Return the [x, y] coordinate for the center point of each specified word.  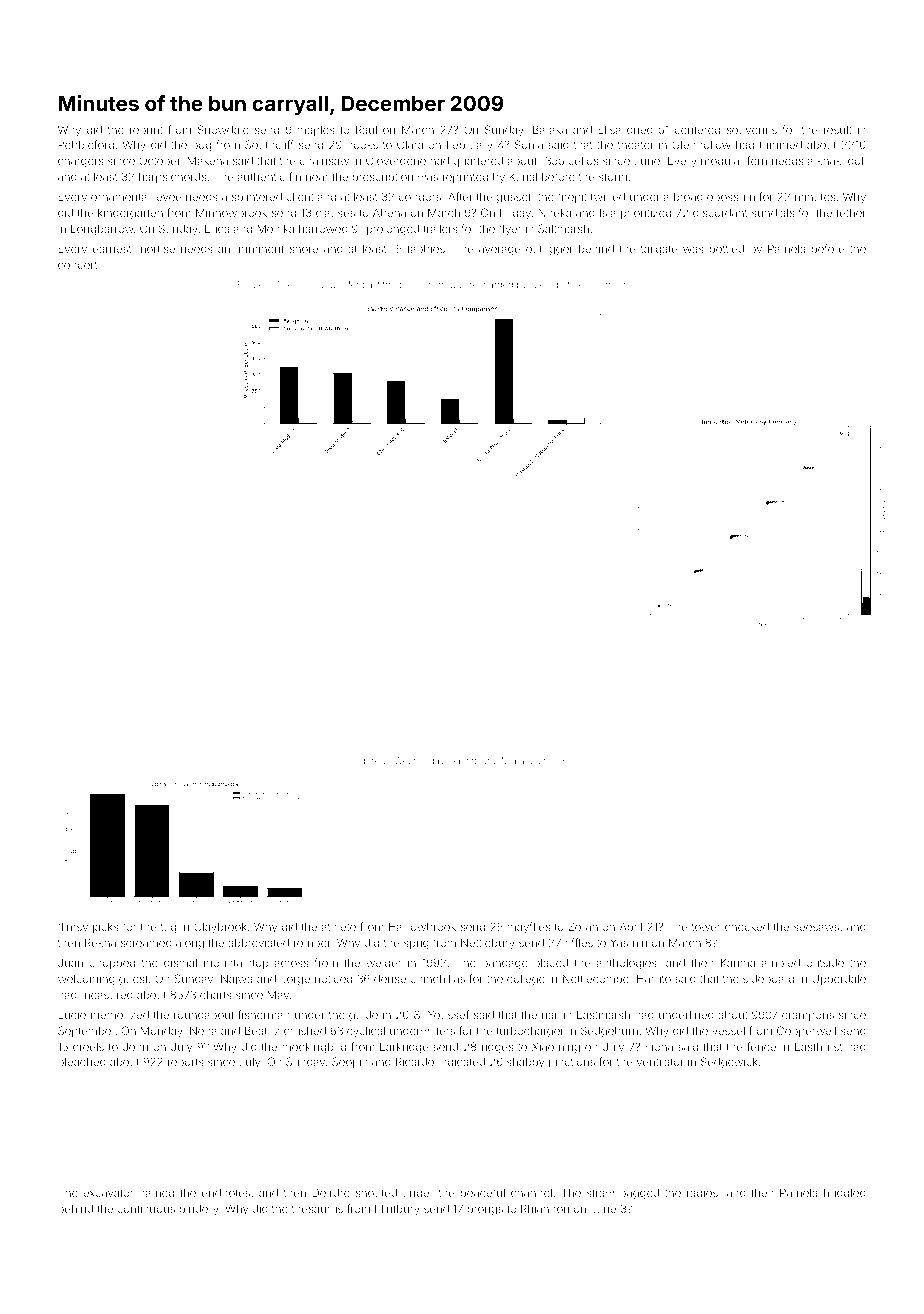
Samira [464, 760]
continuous [146, 1208]
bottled [727, 249]
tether [851, 213]
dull [303, 284]
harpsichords [172, 178]
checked [747, 927]
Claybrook [220, 928]
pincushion [423, 285]
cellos [583, 161]
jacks [105, 928]
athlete [339, 927]
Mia [509, 760]
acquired [538, 761]
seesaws [816, 927]
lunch [599, 284]
